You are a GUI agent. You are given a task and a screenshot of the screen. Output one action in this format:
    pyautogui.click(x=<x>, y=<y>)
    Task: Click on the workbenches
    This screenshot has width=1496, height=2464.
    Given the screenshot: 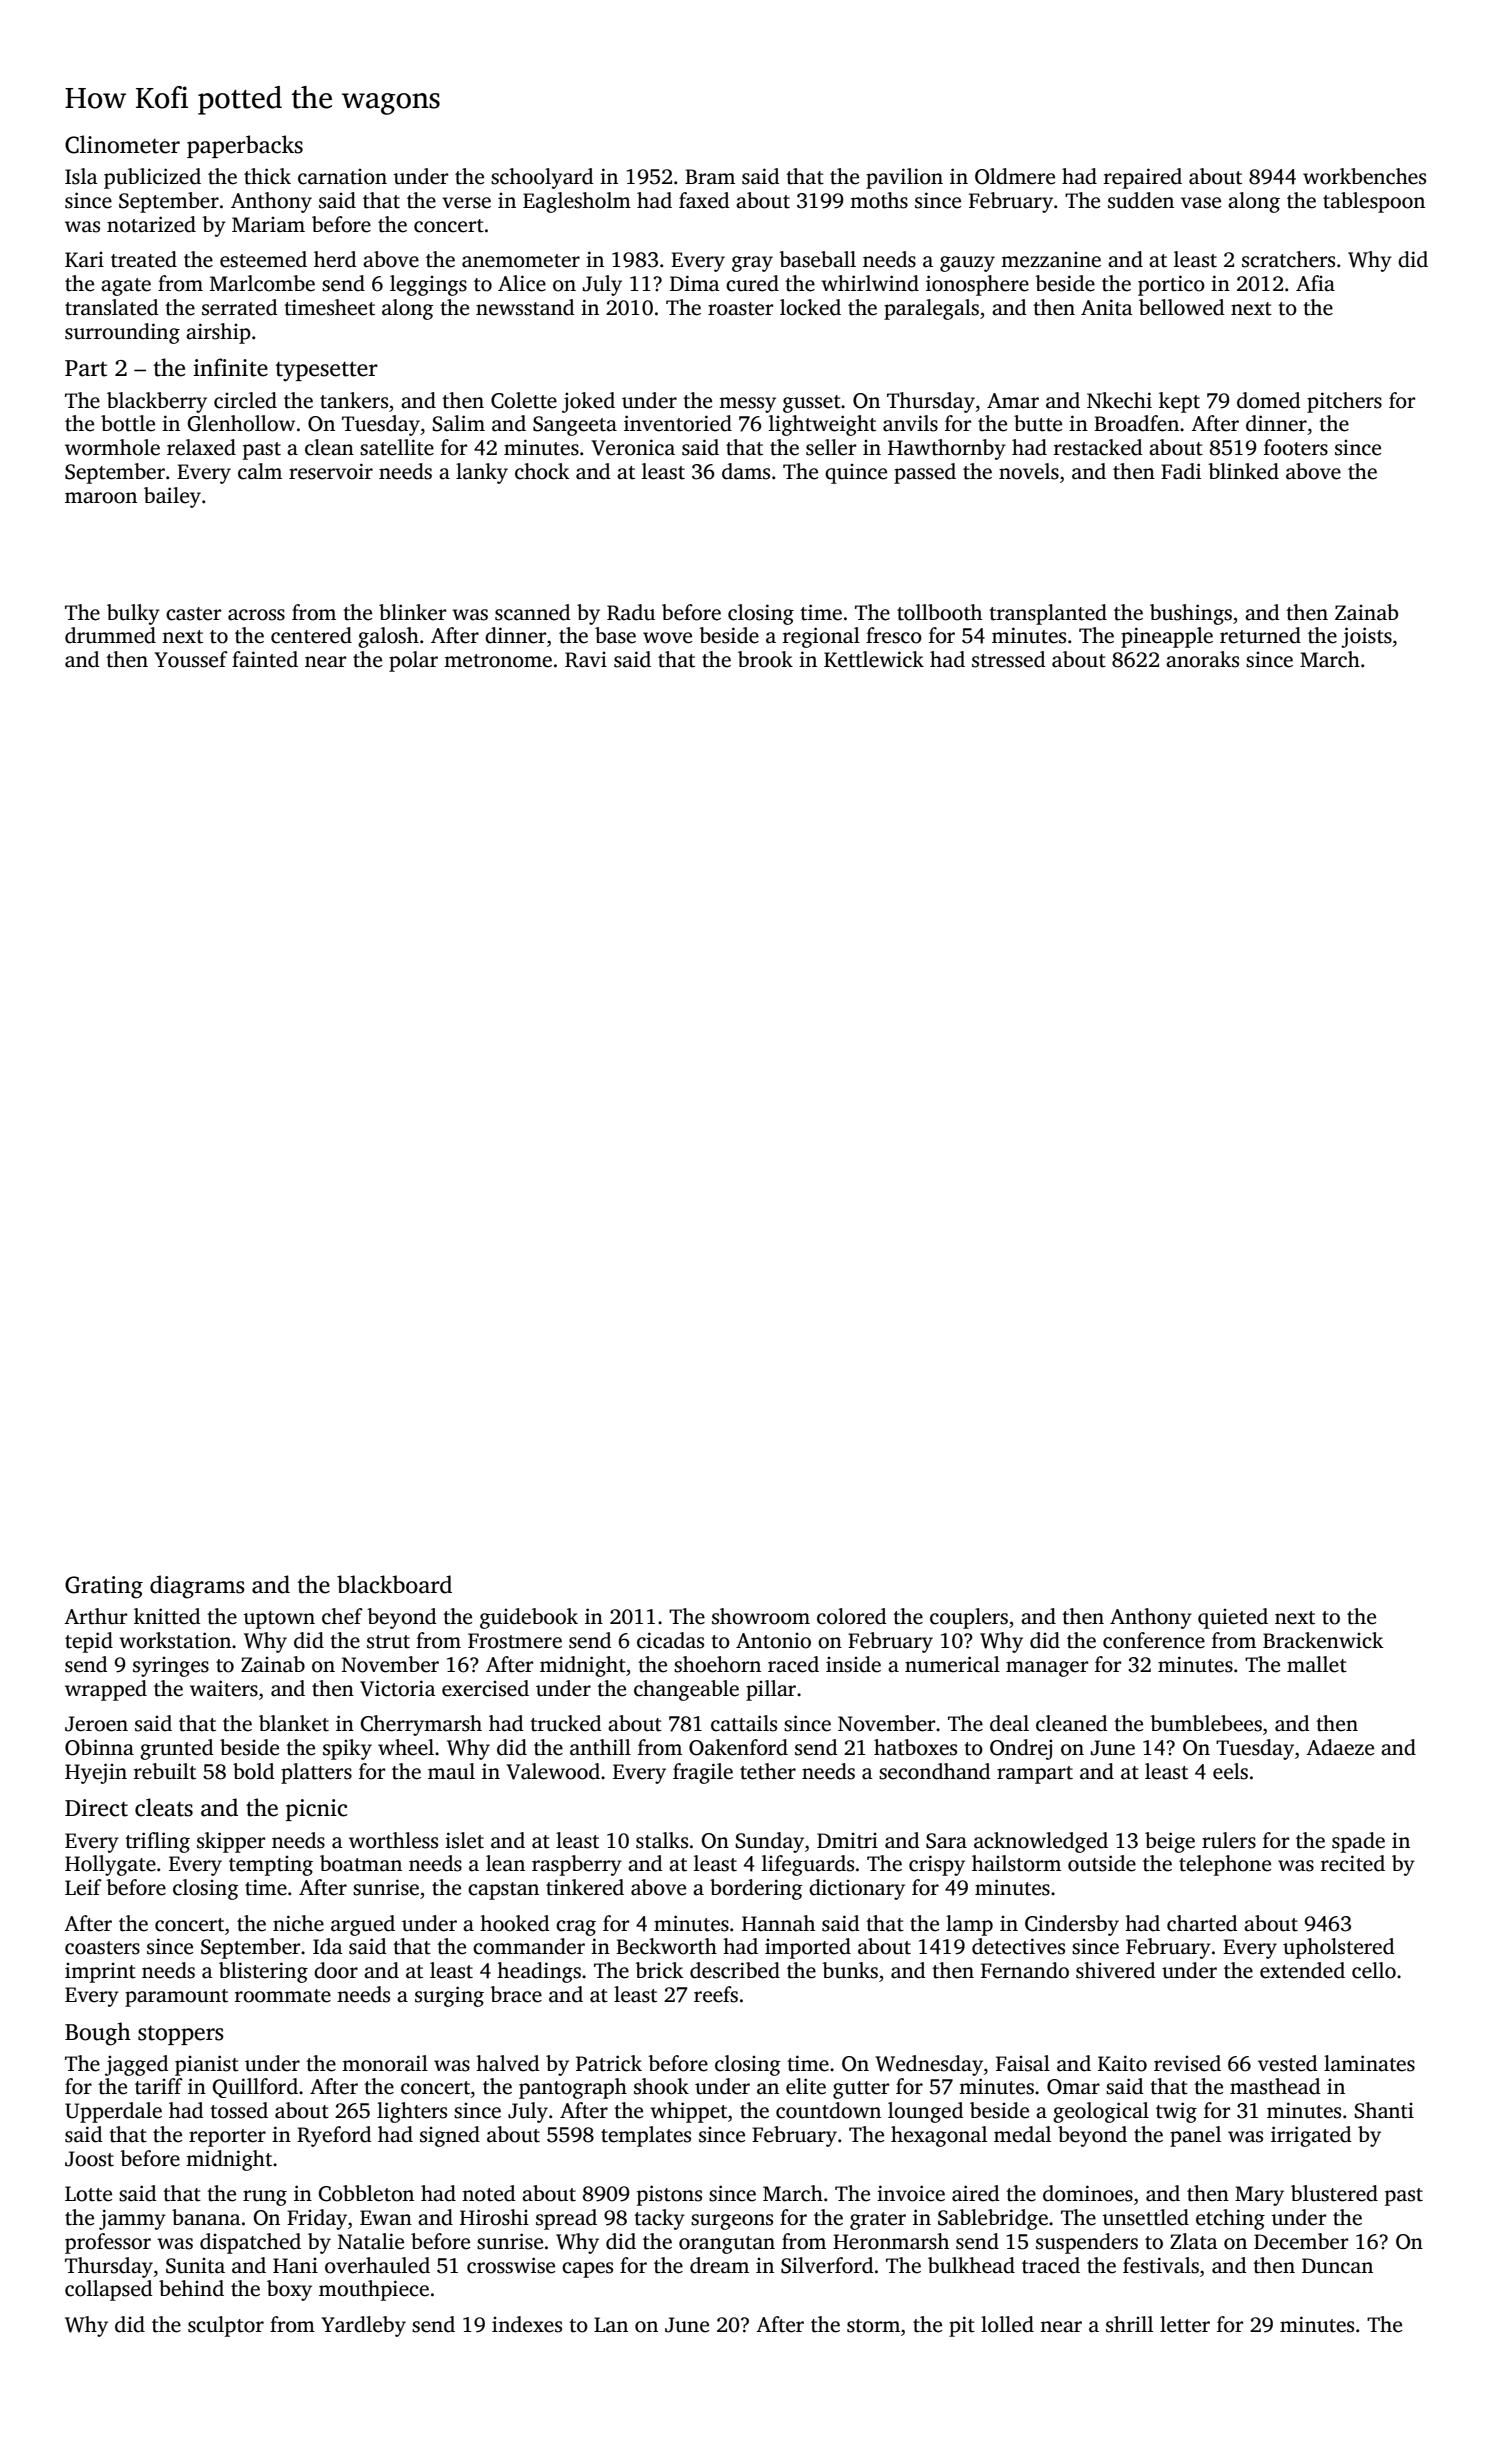 What is the action you would take?
    pyautogui.click(x=1364, y=176)
